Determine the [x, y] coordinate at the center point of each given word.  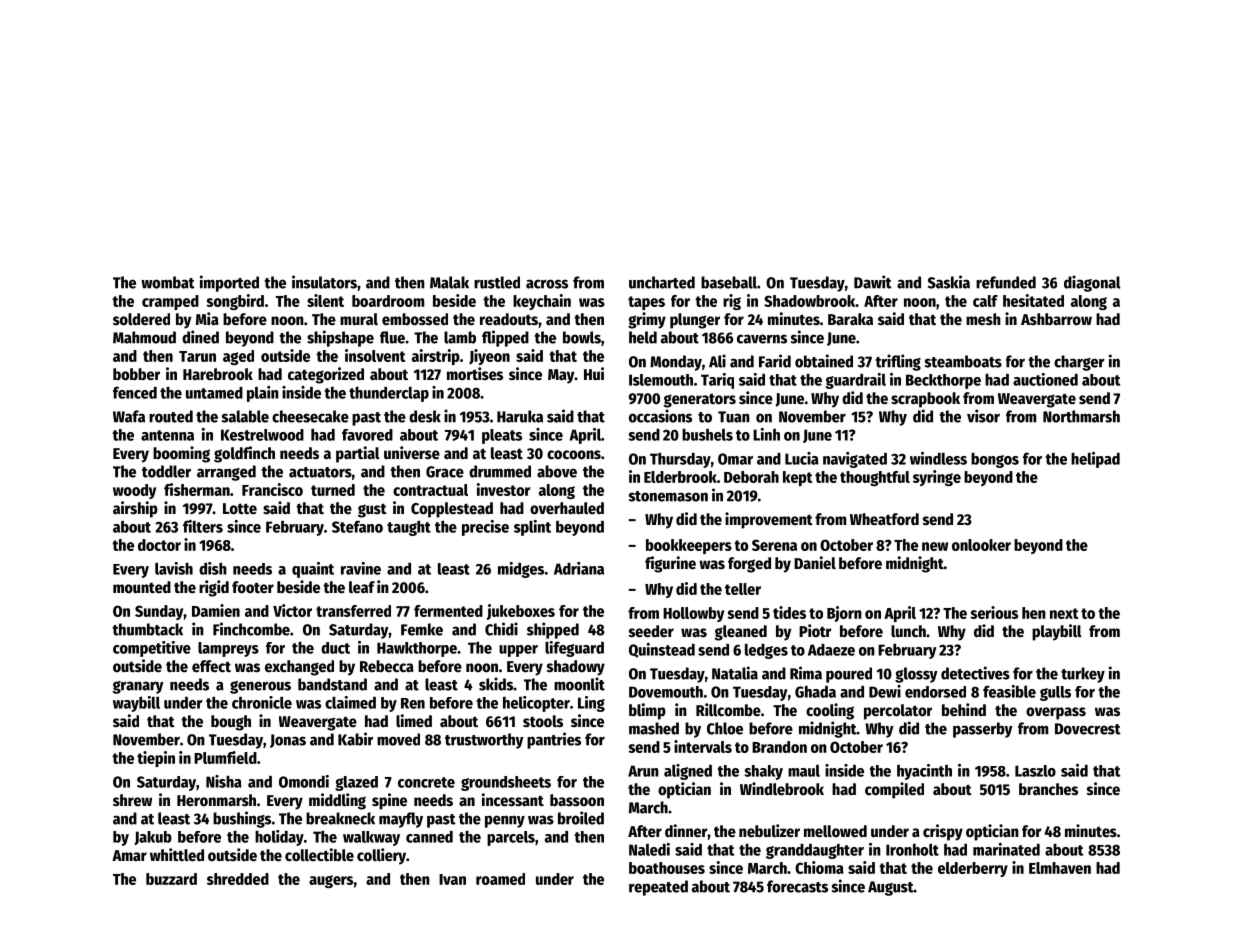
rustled [497, 282]
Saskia [949, 282]
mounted [142, 587]
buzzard [171, 879]
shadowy [576, 668]
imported [229, 283]
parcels [511, 838]
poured [849, 675]
